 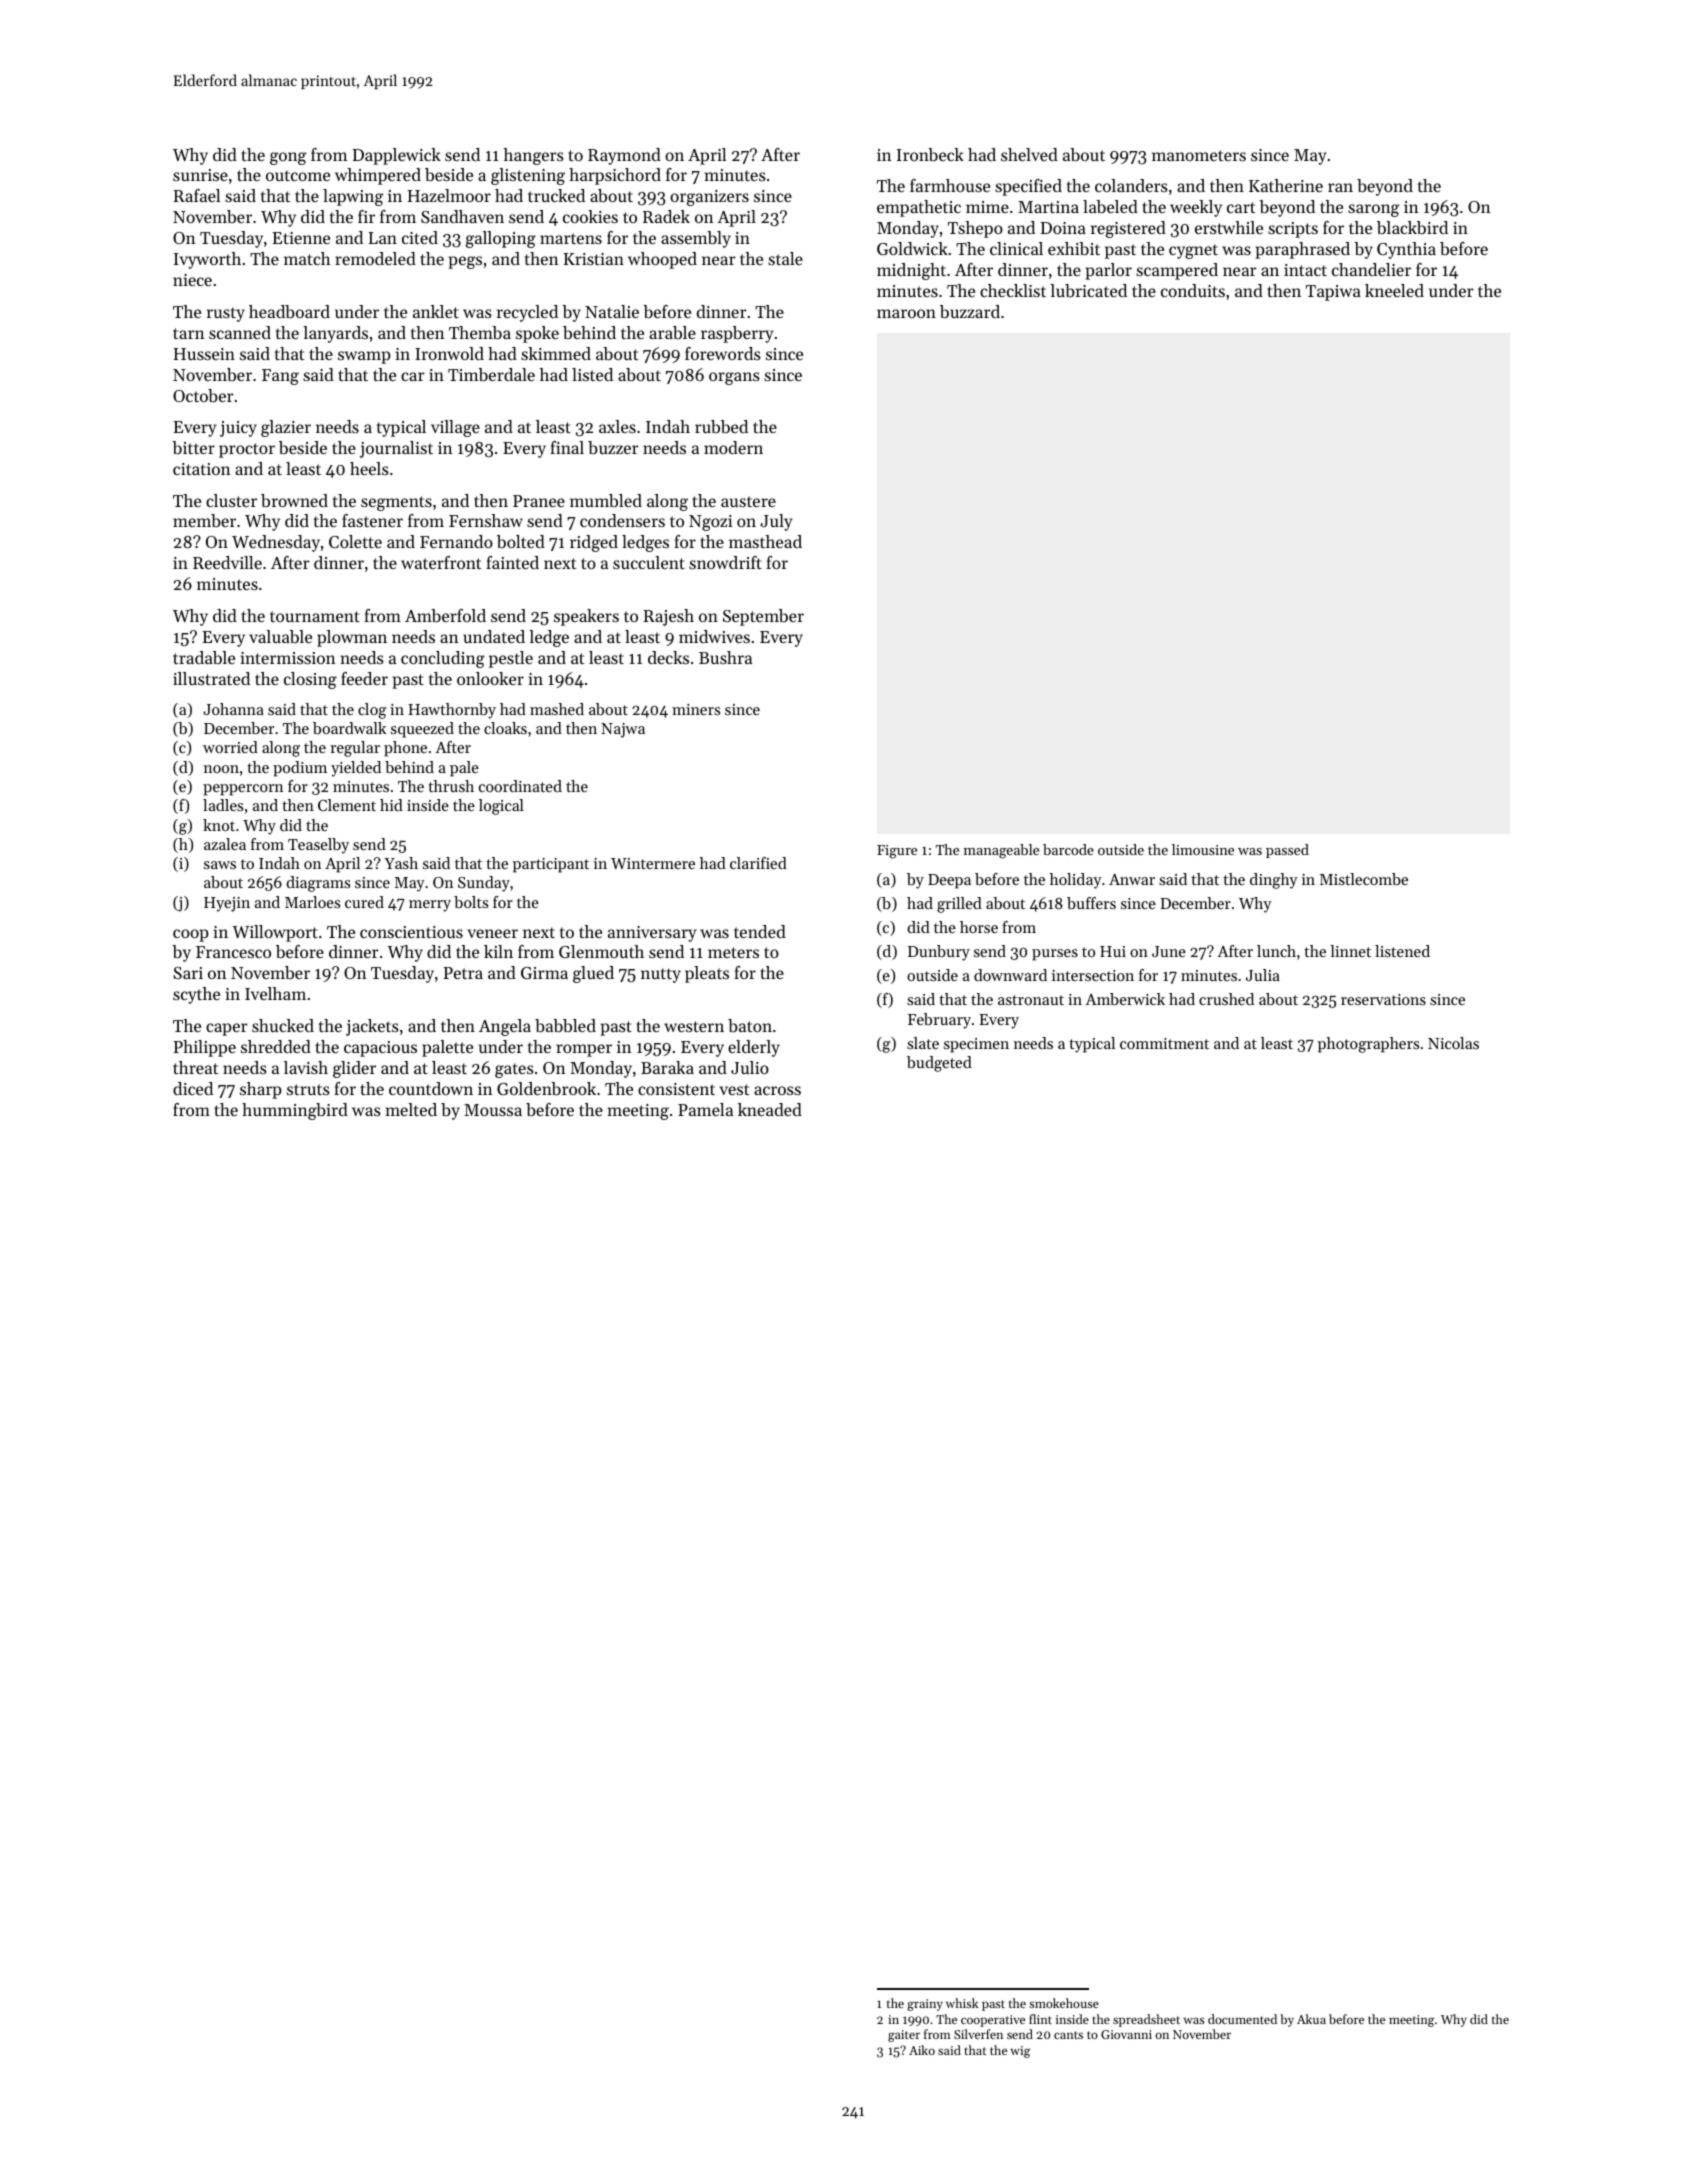 I want to click on Pamela, so click(x=705, y=1109).
